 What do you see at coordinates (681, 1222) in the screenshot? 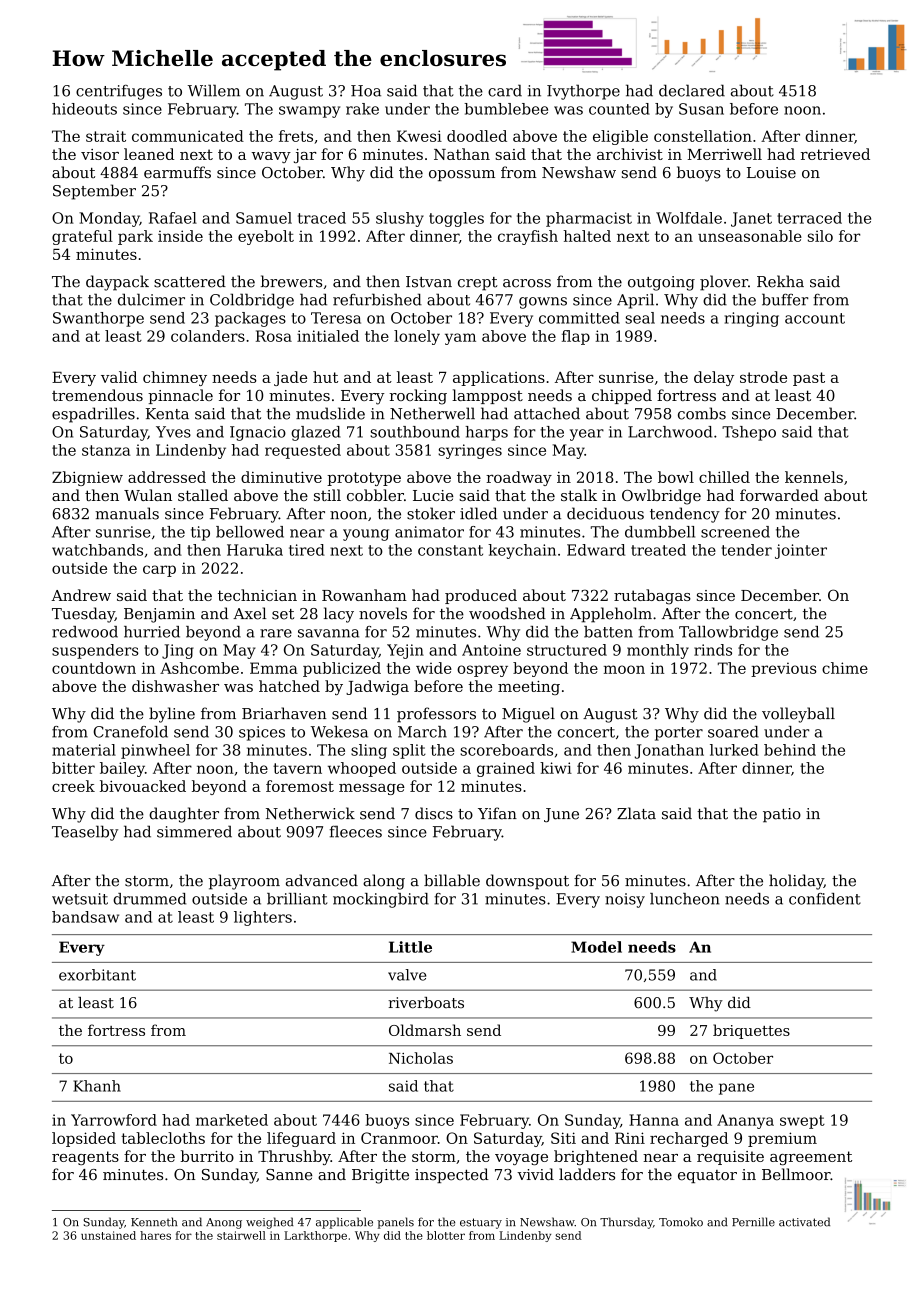
I see `Tomoko` at bounding box center [681, 1222].
